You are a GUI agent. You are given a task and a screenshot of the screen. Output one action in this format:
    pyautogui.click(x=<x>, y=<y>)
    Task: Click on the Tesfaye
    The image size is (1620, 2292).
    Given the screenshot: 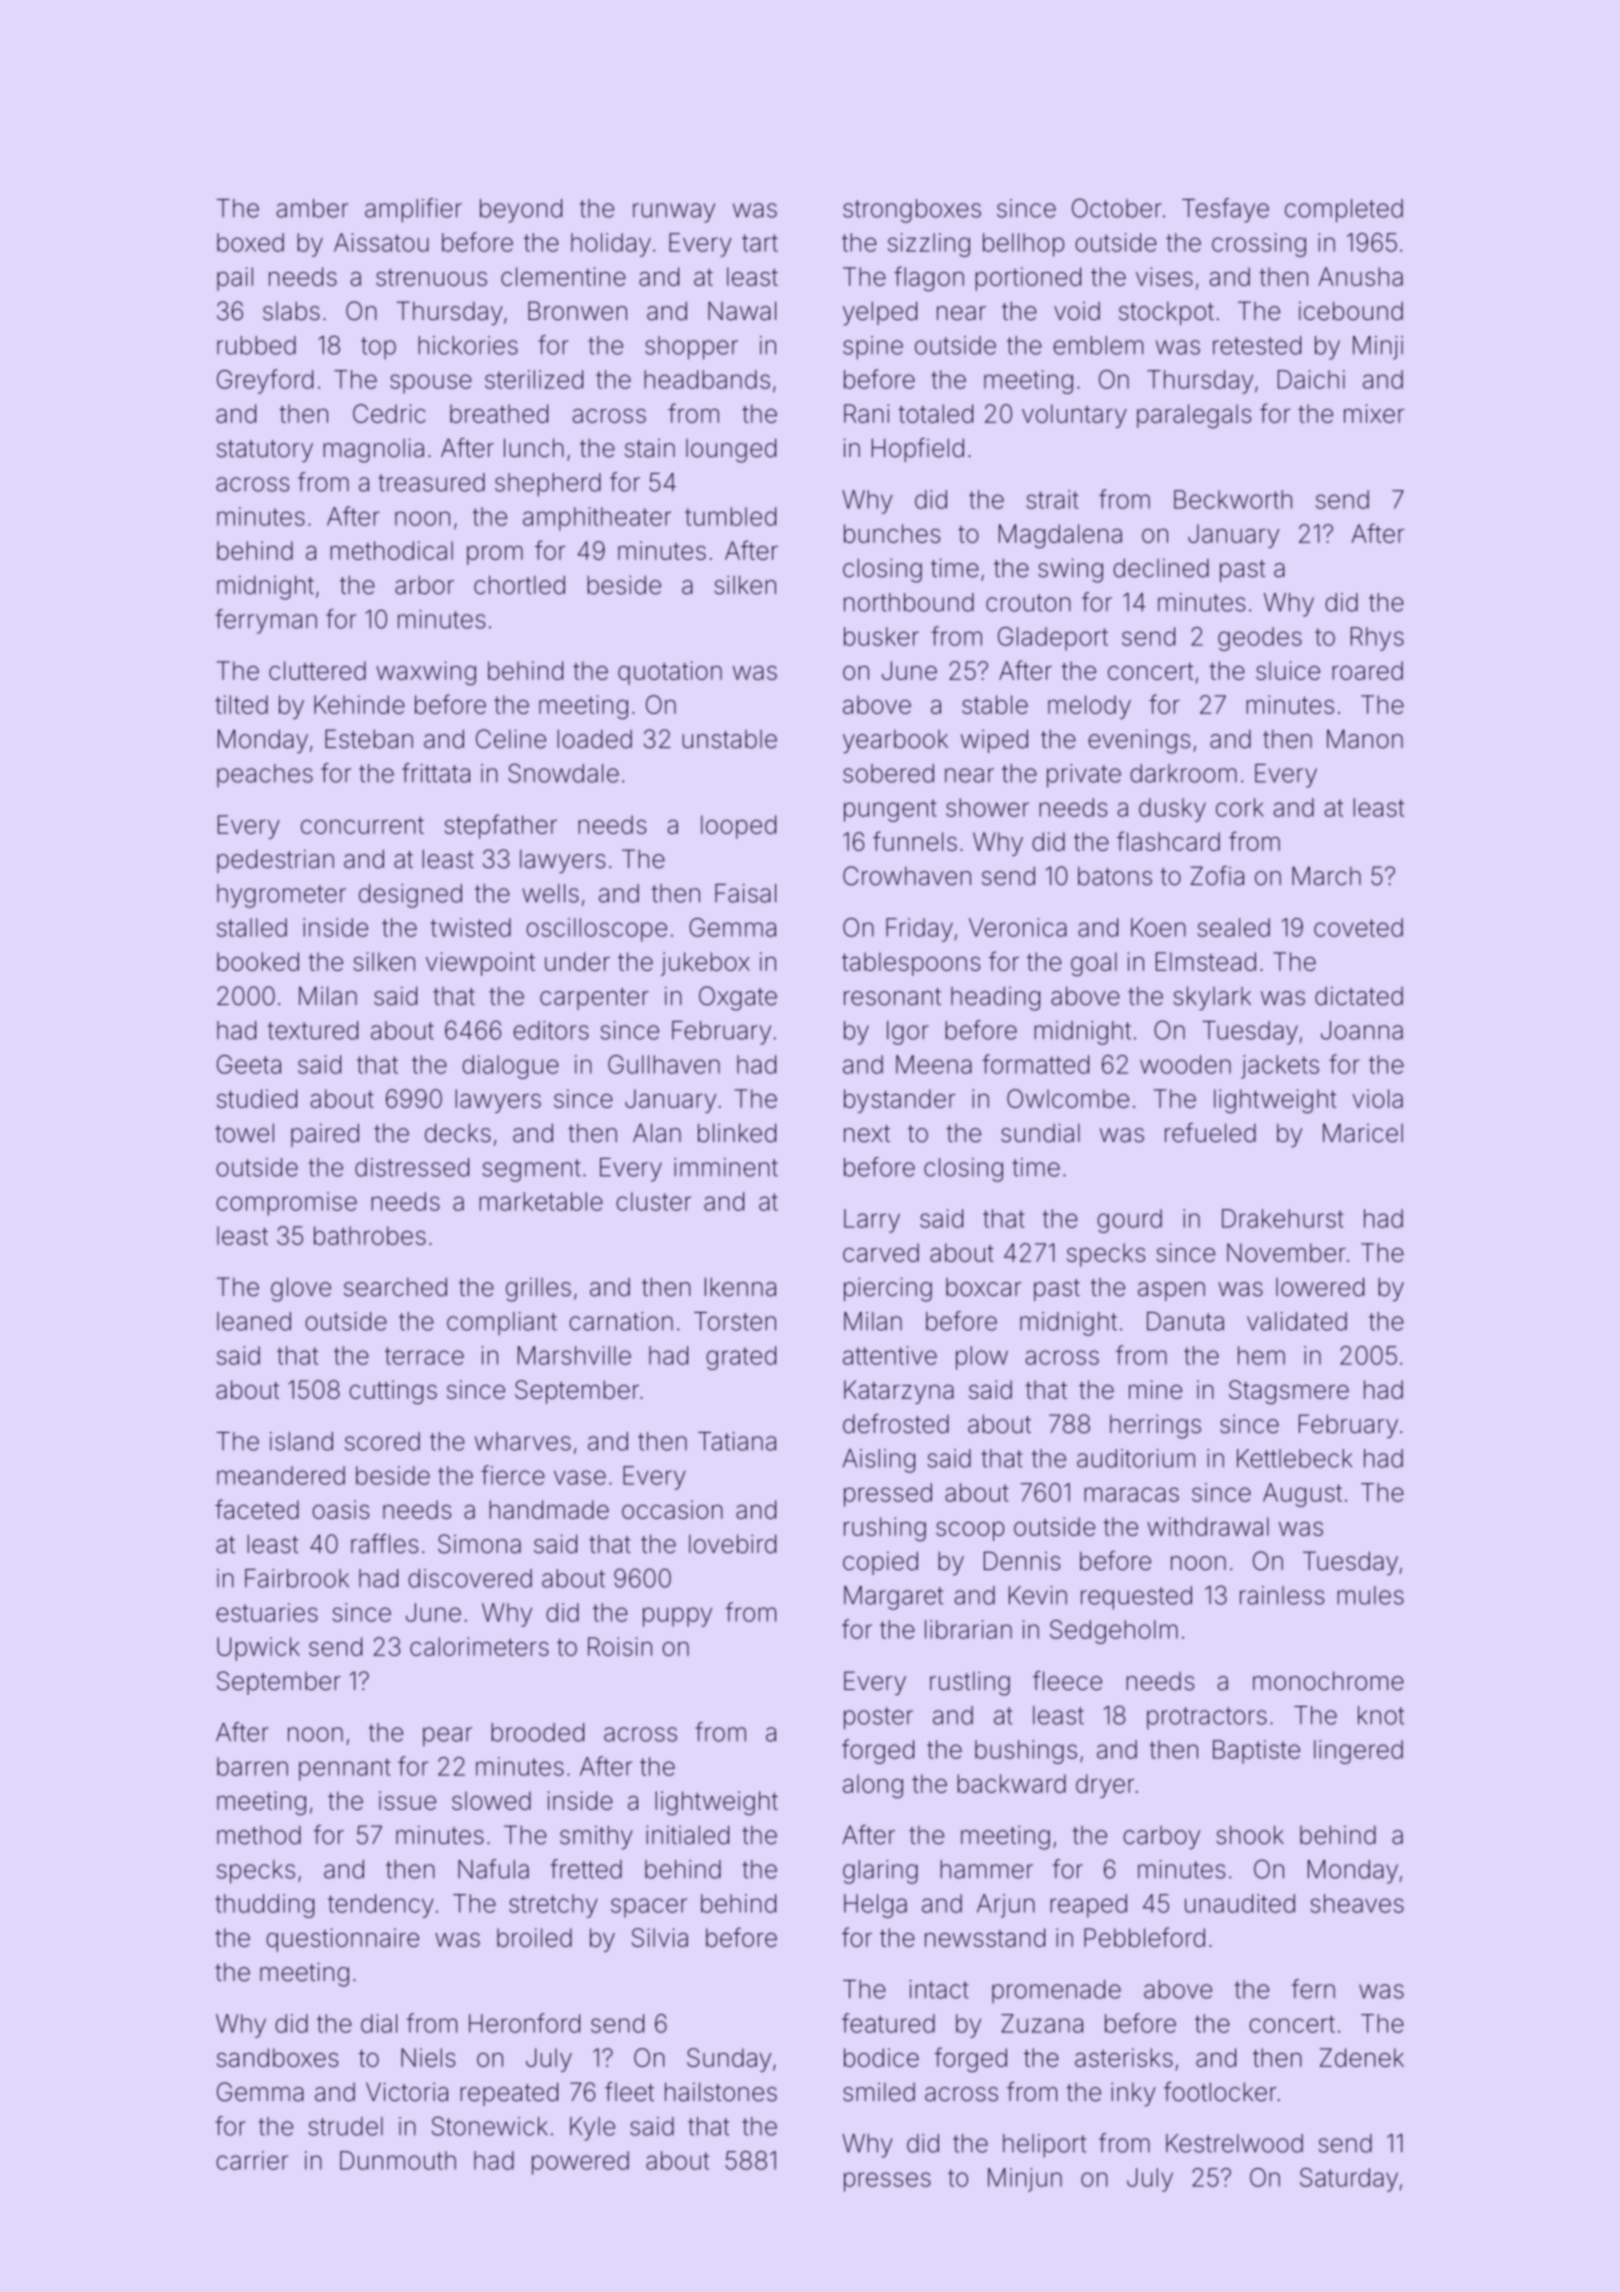 What is the action you would take?
    pyautogui.click(x=1225, y=210)
